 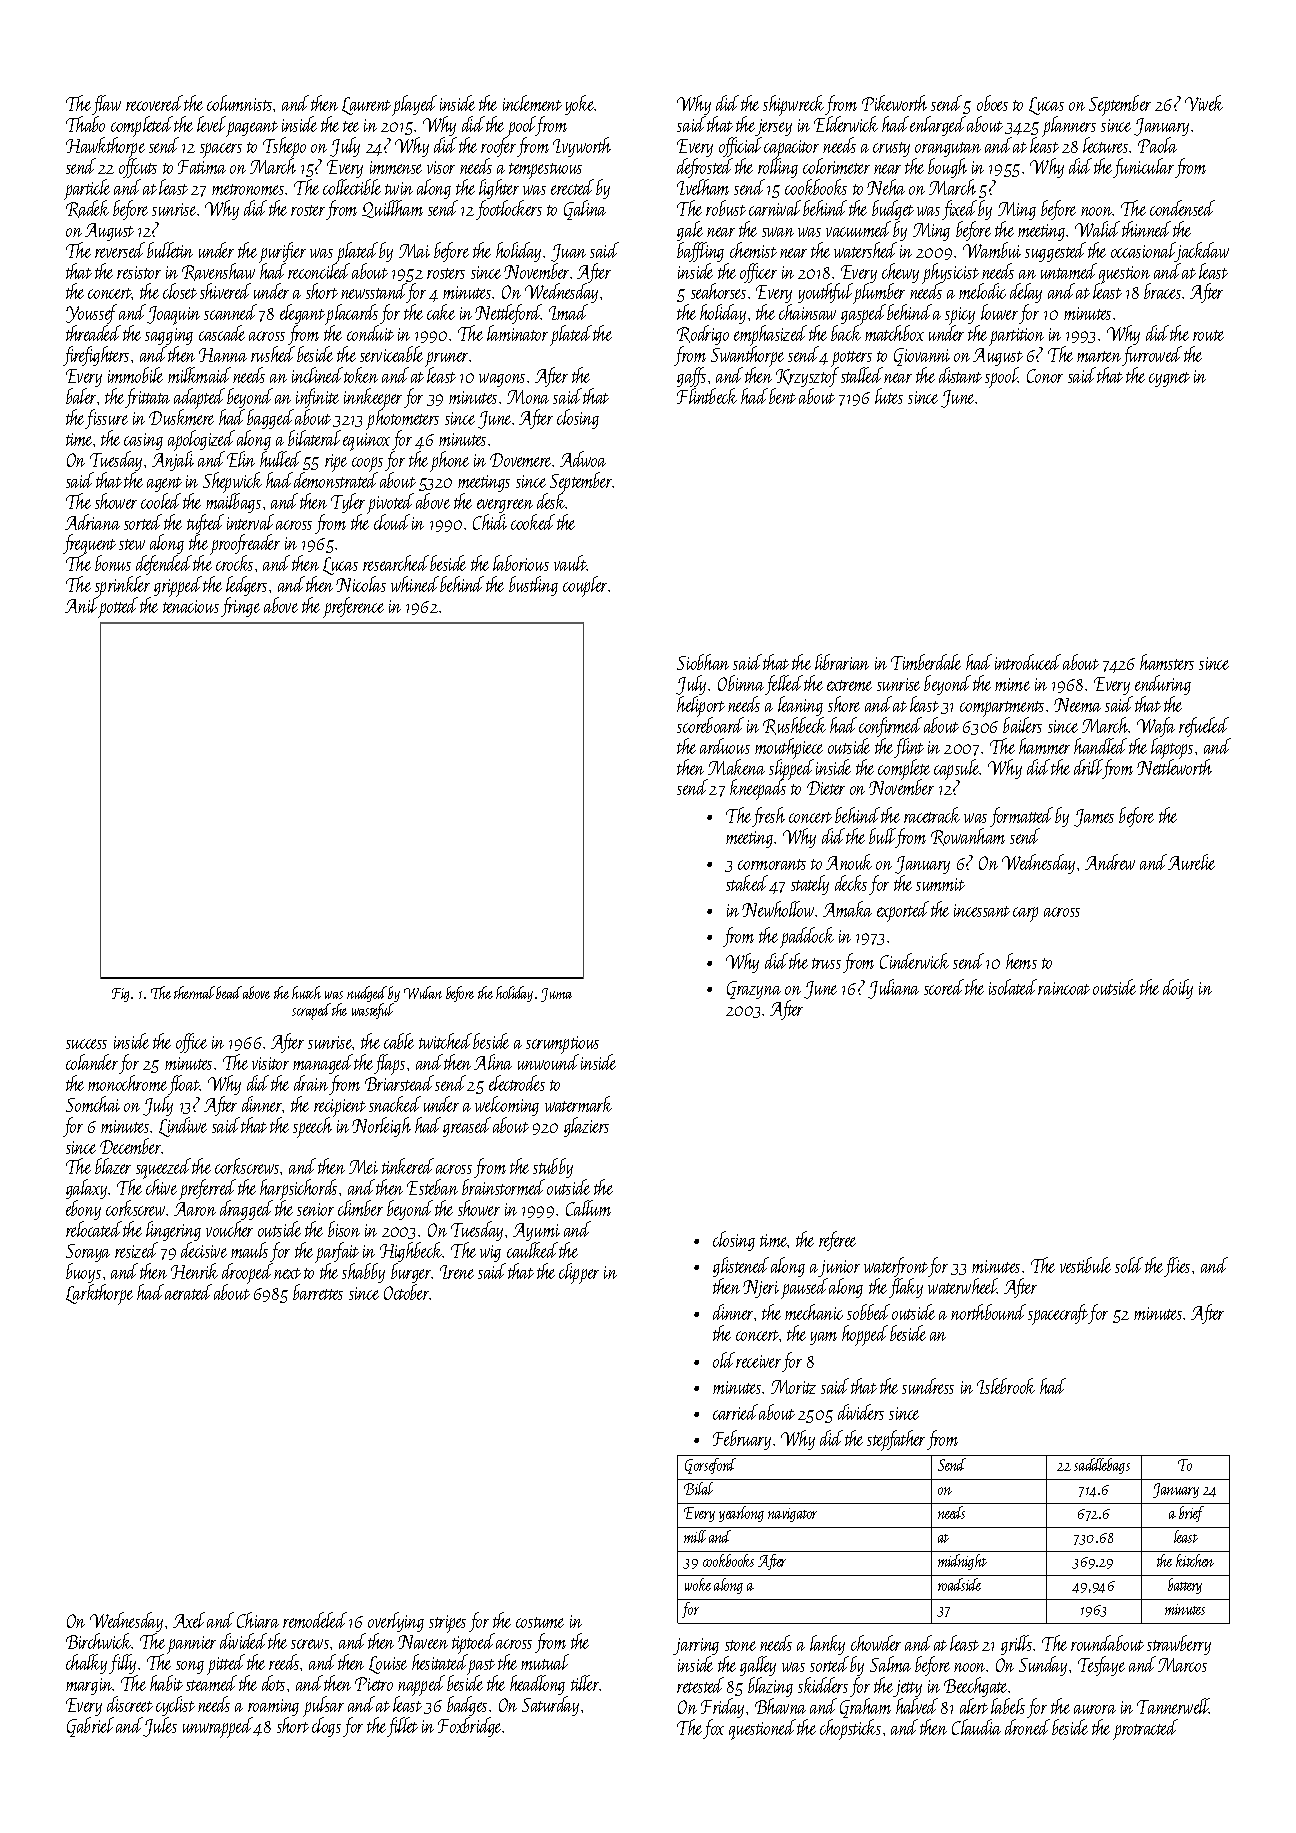 I want to click on handled, so click(x=1100, y=746).
